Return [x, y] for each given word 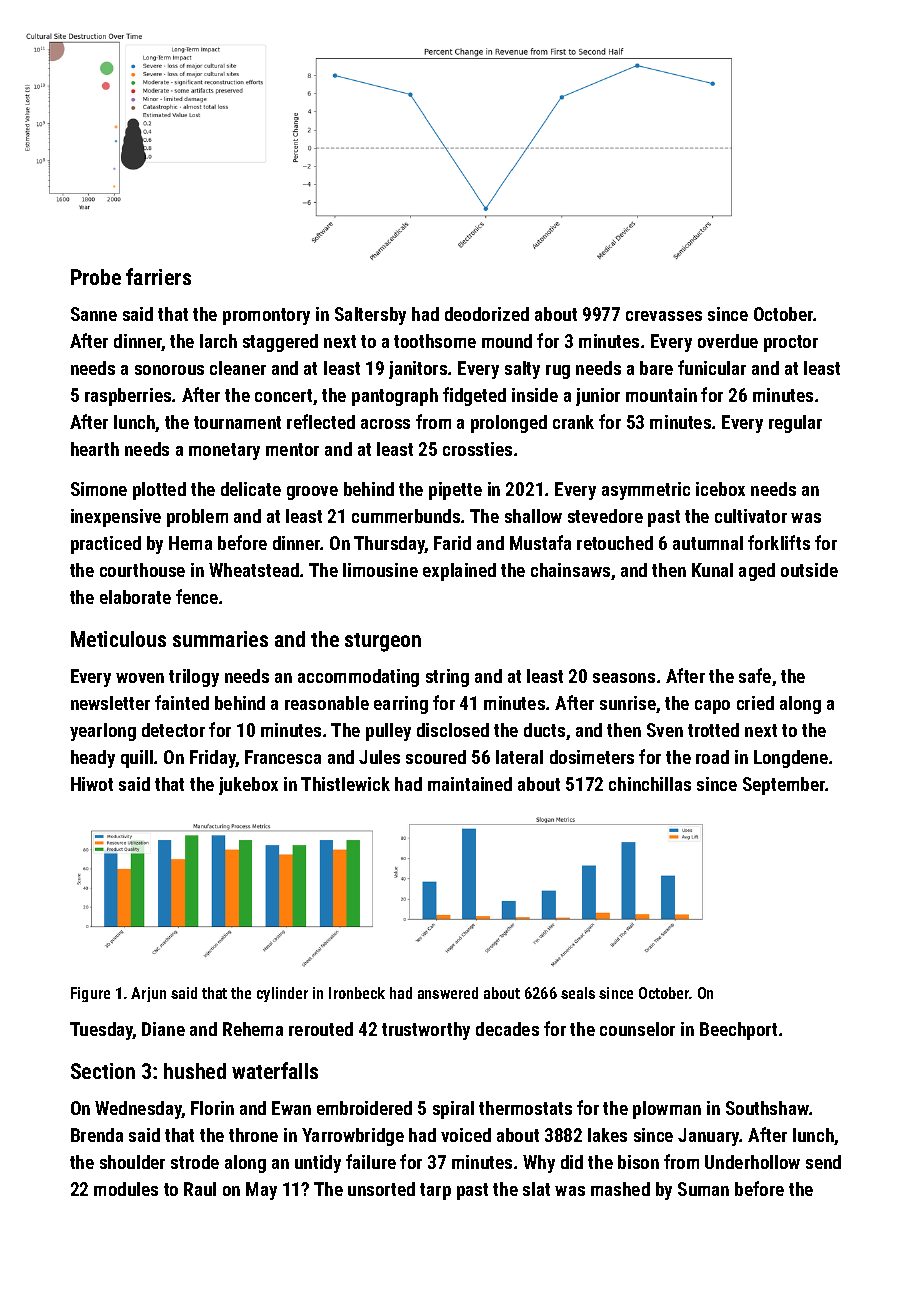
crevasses [664, 316]
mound [507, 341]
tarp [435, 1191]
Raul [200, 1189]
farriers [158, 276]
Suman [703, 1189]
